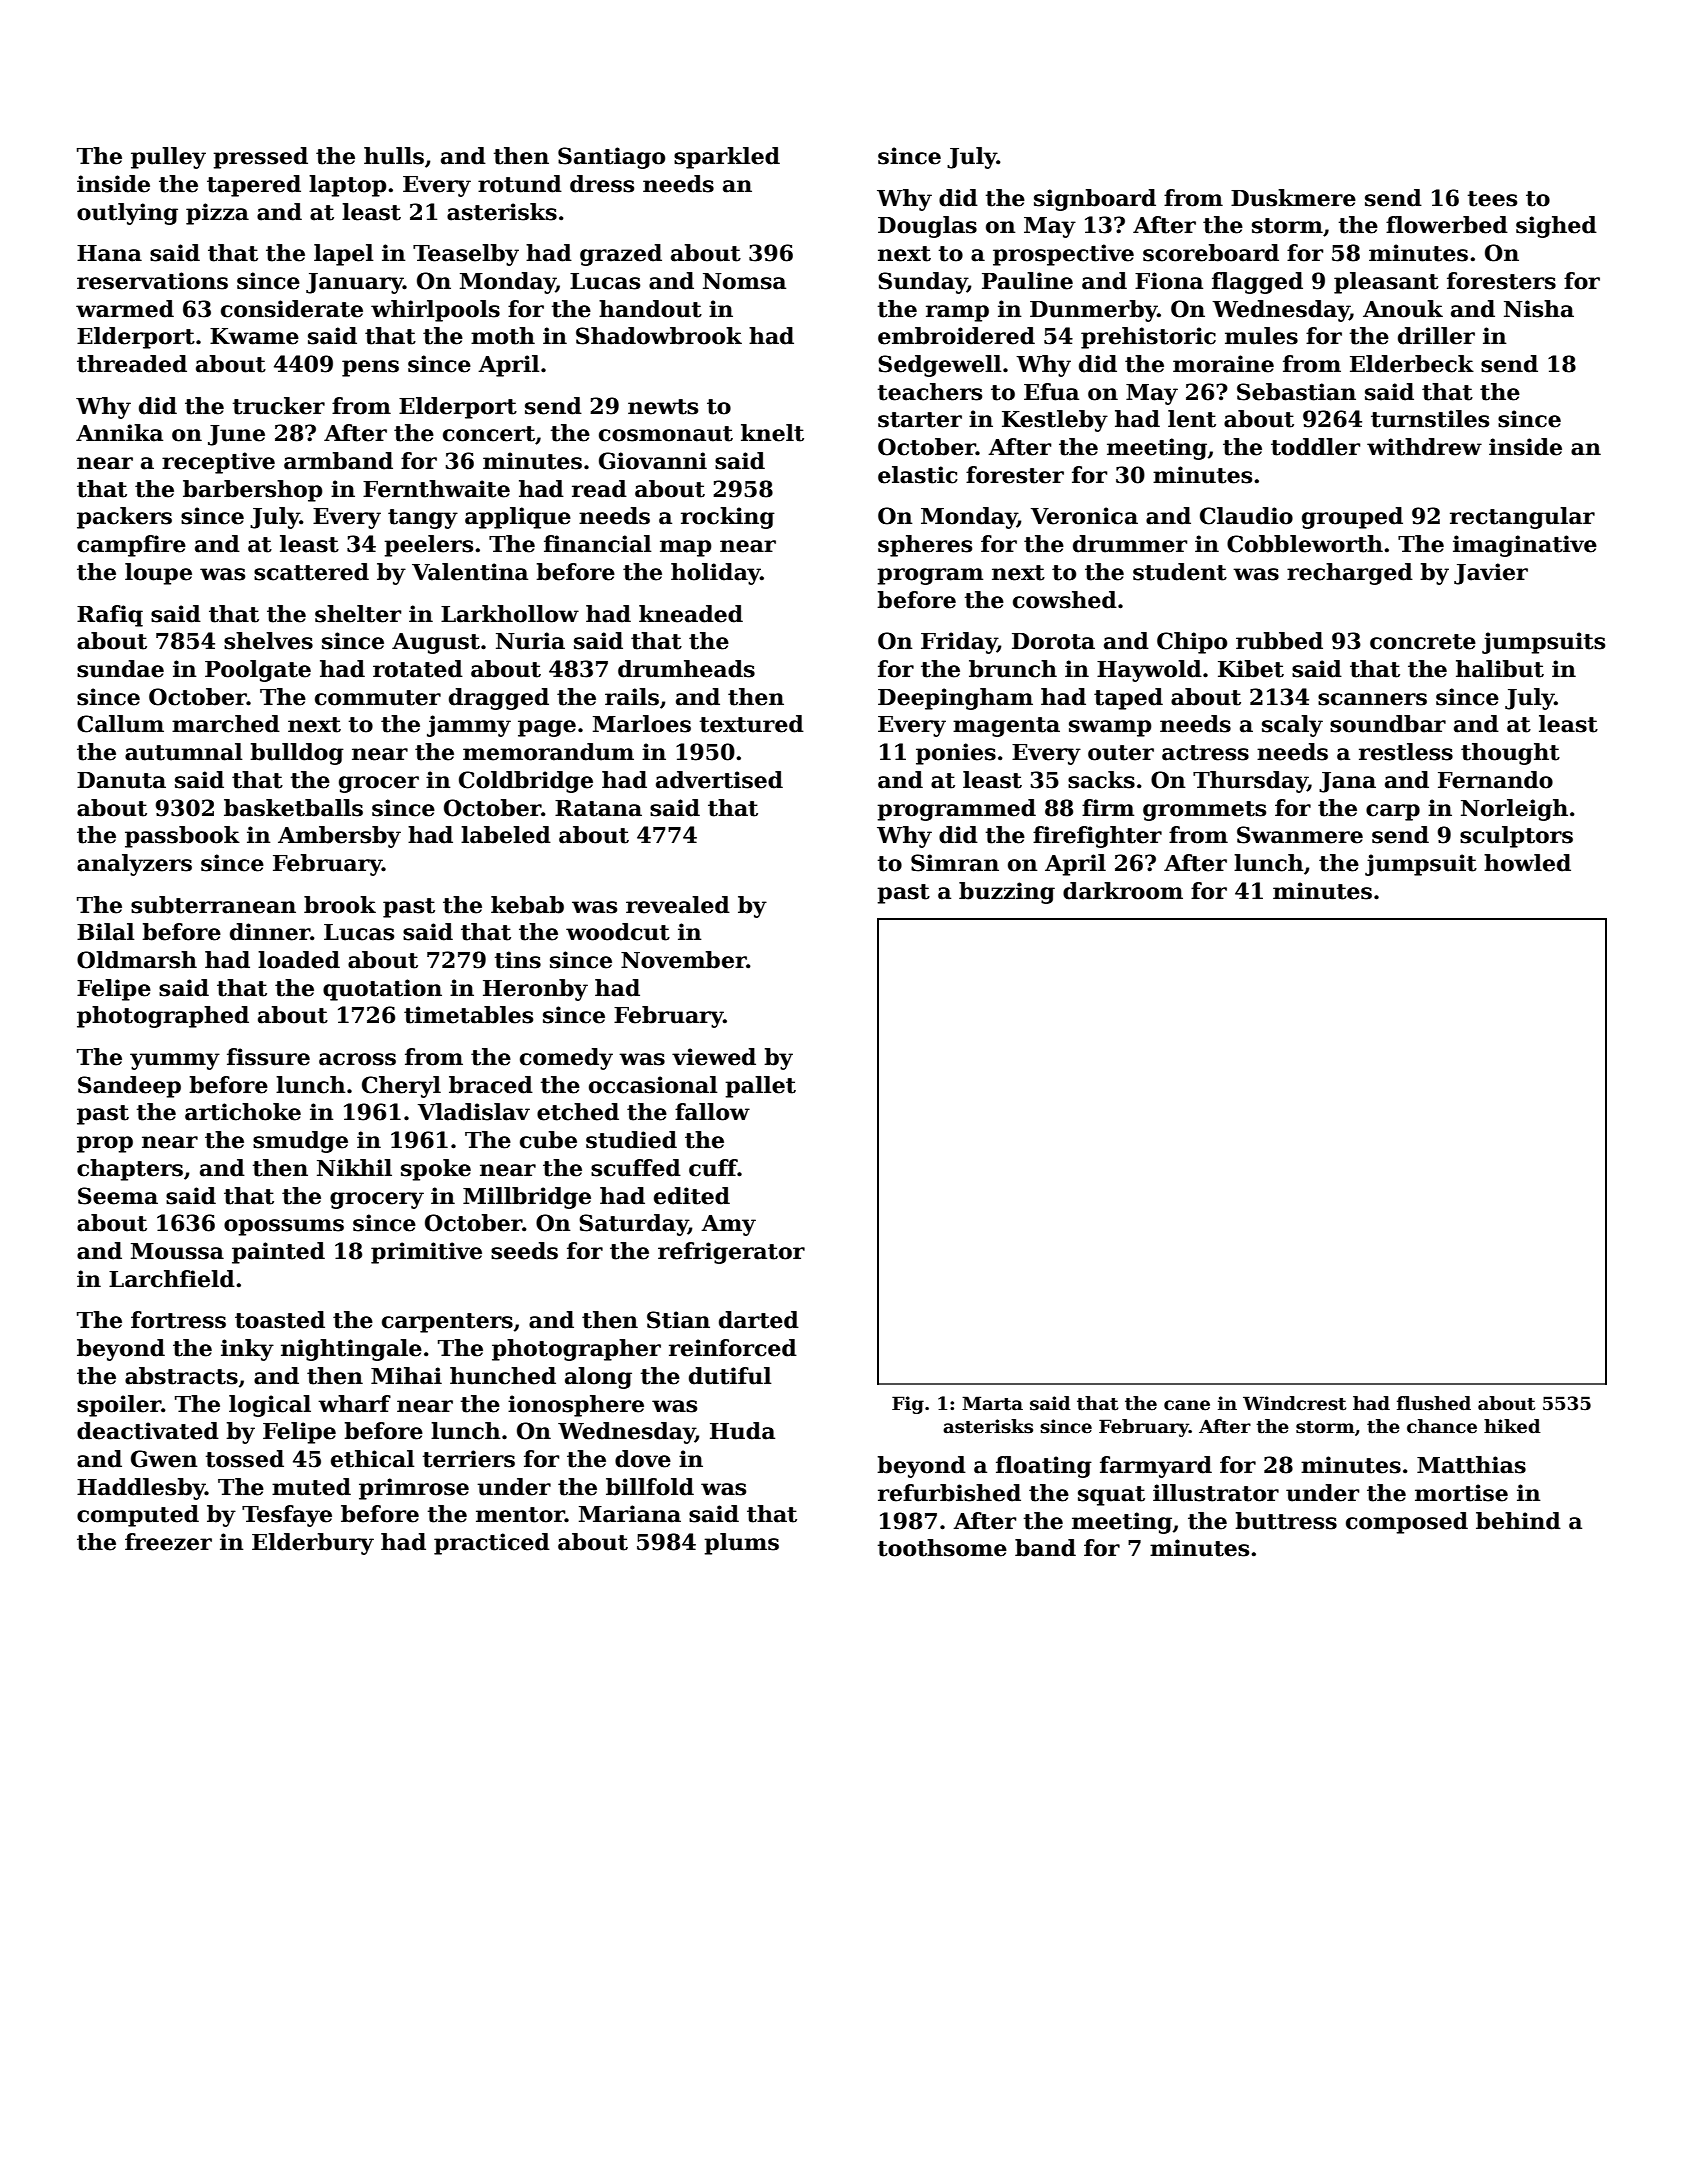 Image resolution: width=1683 pixels, height=2178 pixels. What do you see at coordinates (1257, 283) in the screenshot?
I see `flagged` at bounding box center [1257, 283].
